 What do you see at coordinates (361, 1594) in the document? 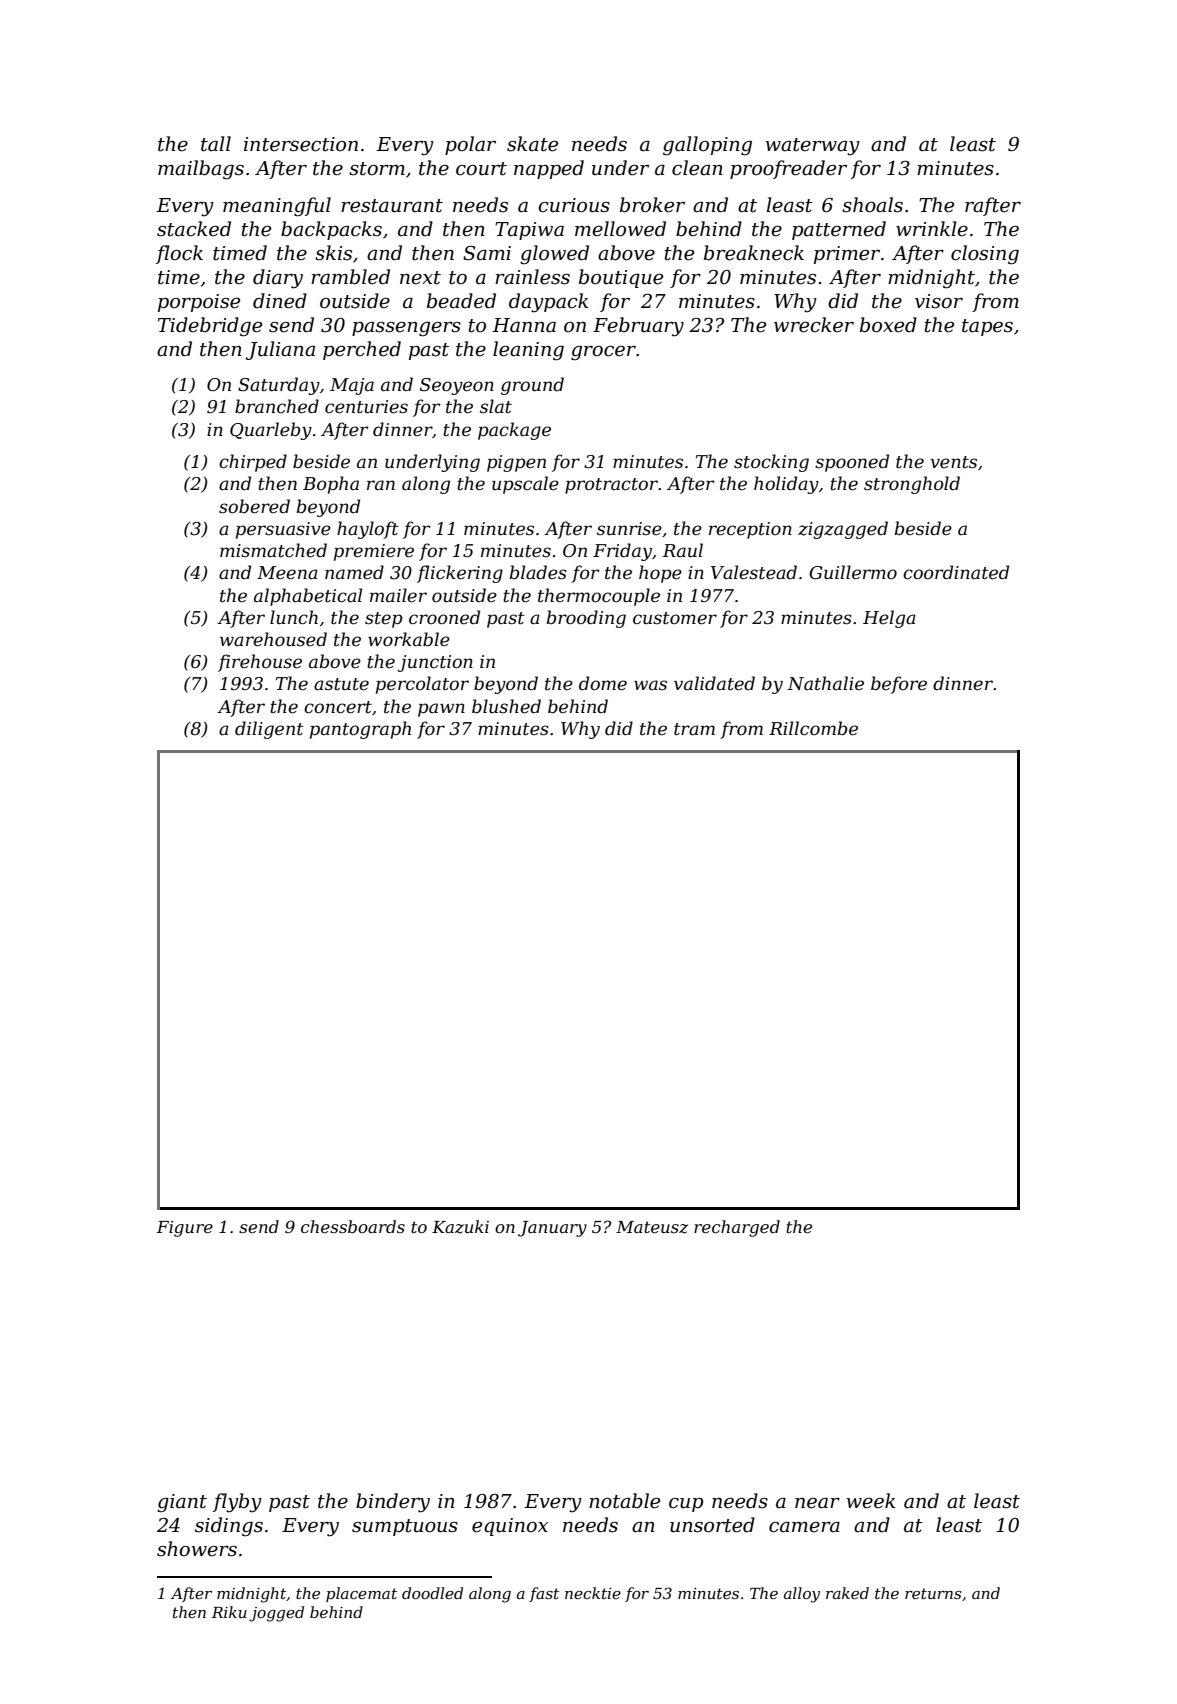
I see `placemat` at bounding box center [361, 1594].
